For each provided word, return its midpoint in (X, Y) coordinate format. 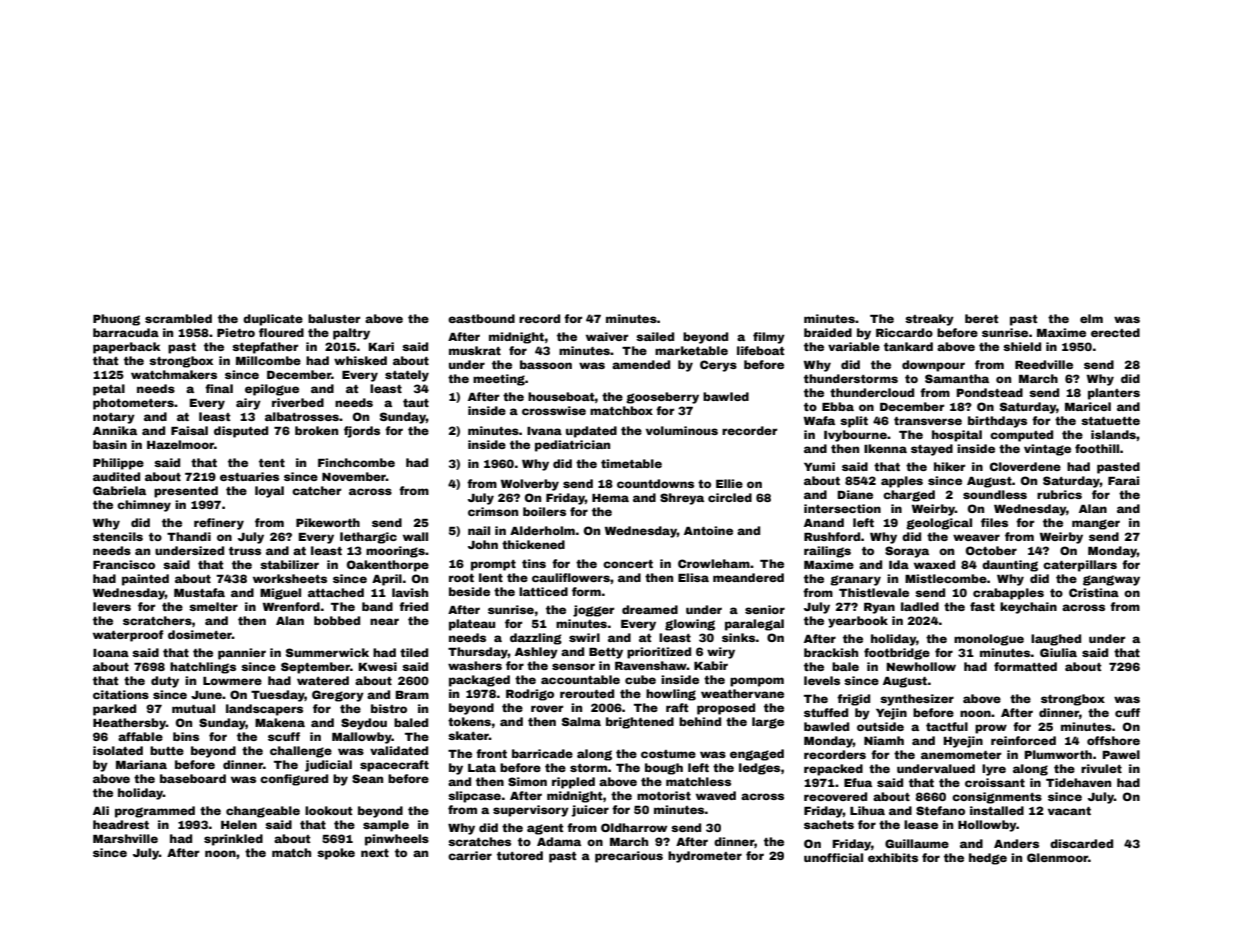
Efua (858, 782)
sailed (655, 336)
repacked (833, 770)
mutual (193, 708)
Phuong (116, 320)
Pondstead (990, 392)
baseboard (193, 778)
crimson (493, 511)
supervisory (531, 811)
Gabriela (119, 490)
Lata (482, 768)
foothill (1097, 448)
